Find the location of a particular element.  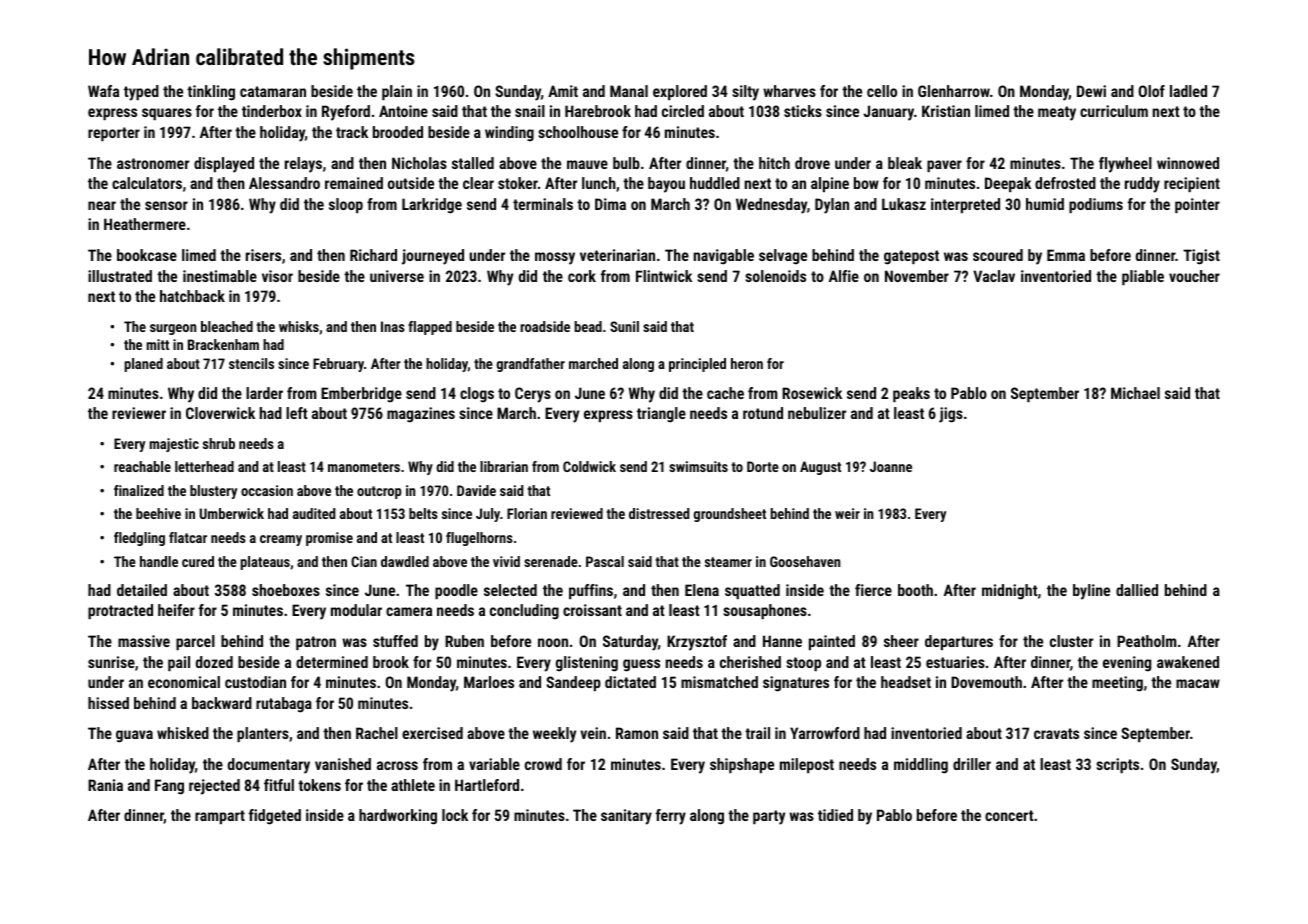

larder is located at coordinates (264, 393).
